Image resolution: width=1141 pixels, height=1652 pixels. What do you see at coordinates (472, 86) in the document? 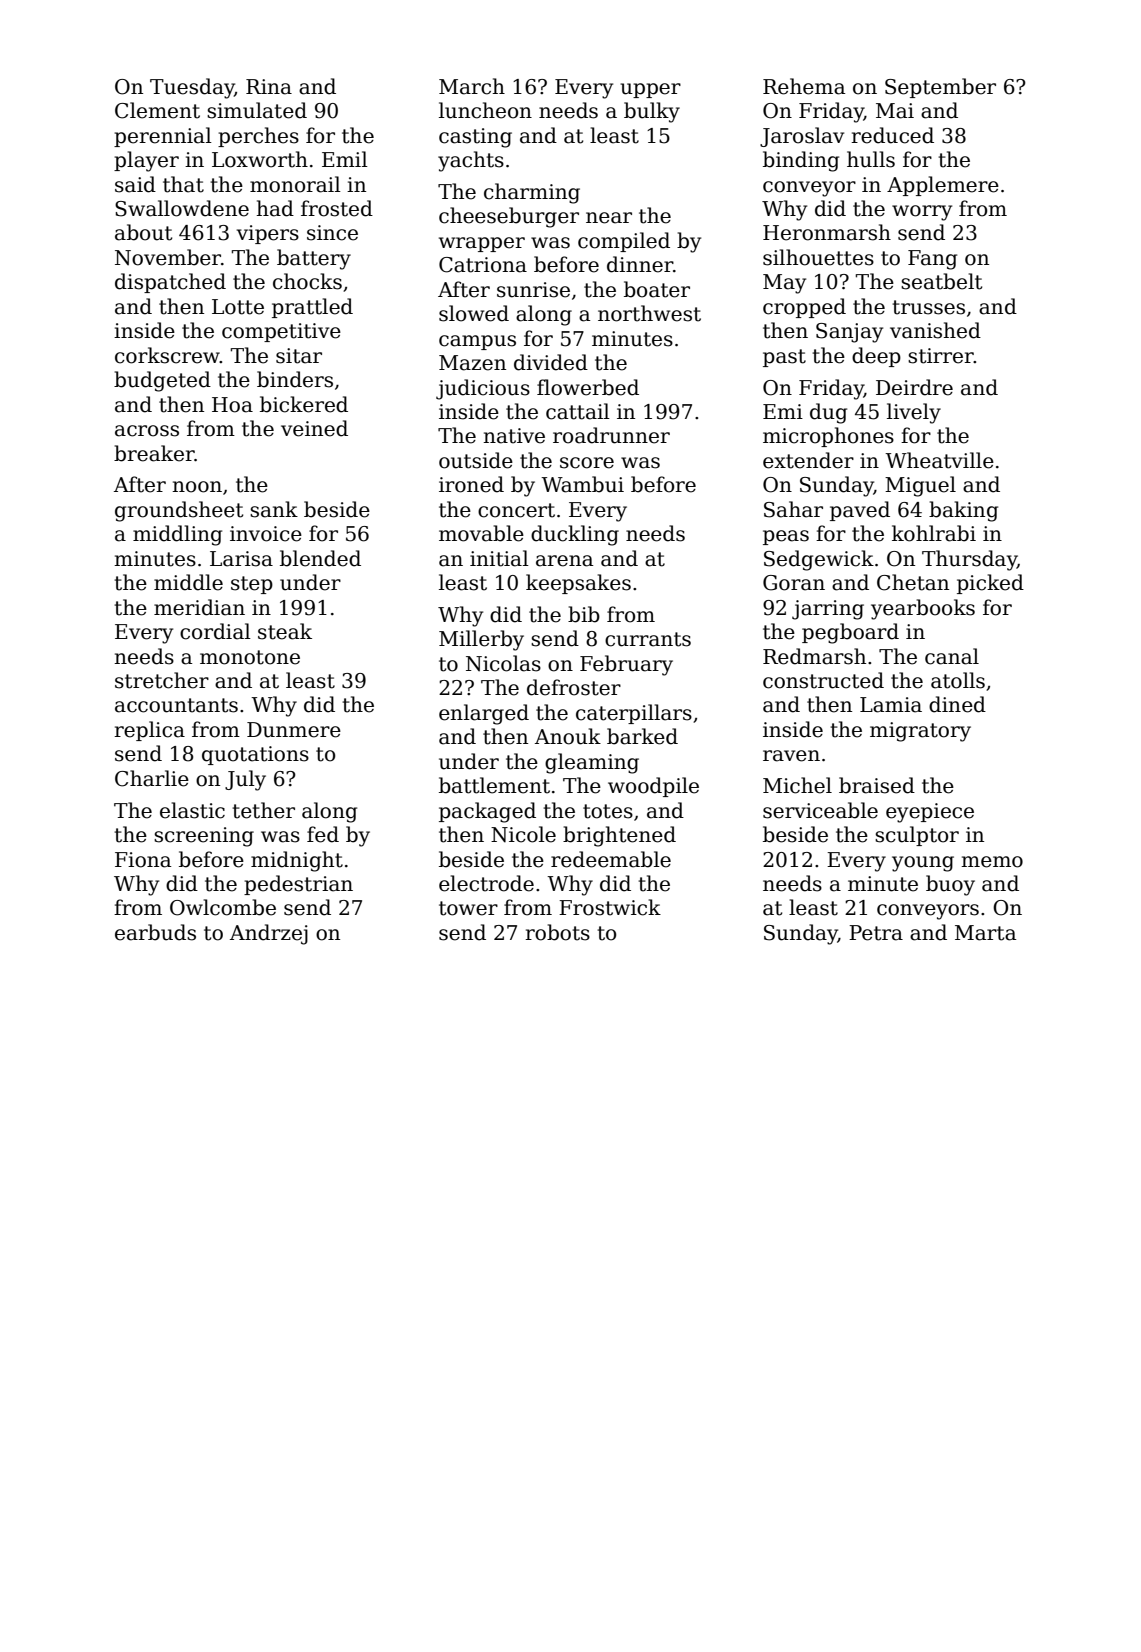
I see `March` at bounding box center [472, 86].
